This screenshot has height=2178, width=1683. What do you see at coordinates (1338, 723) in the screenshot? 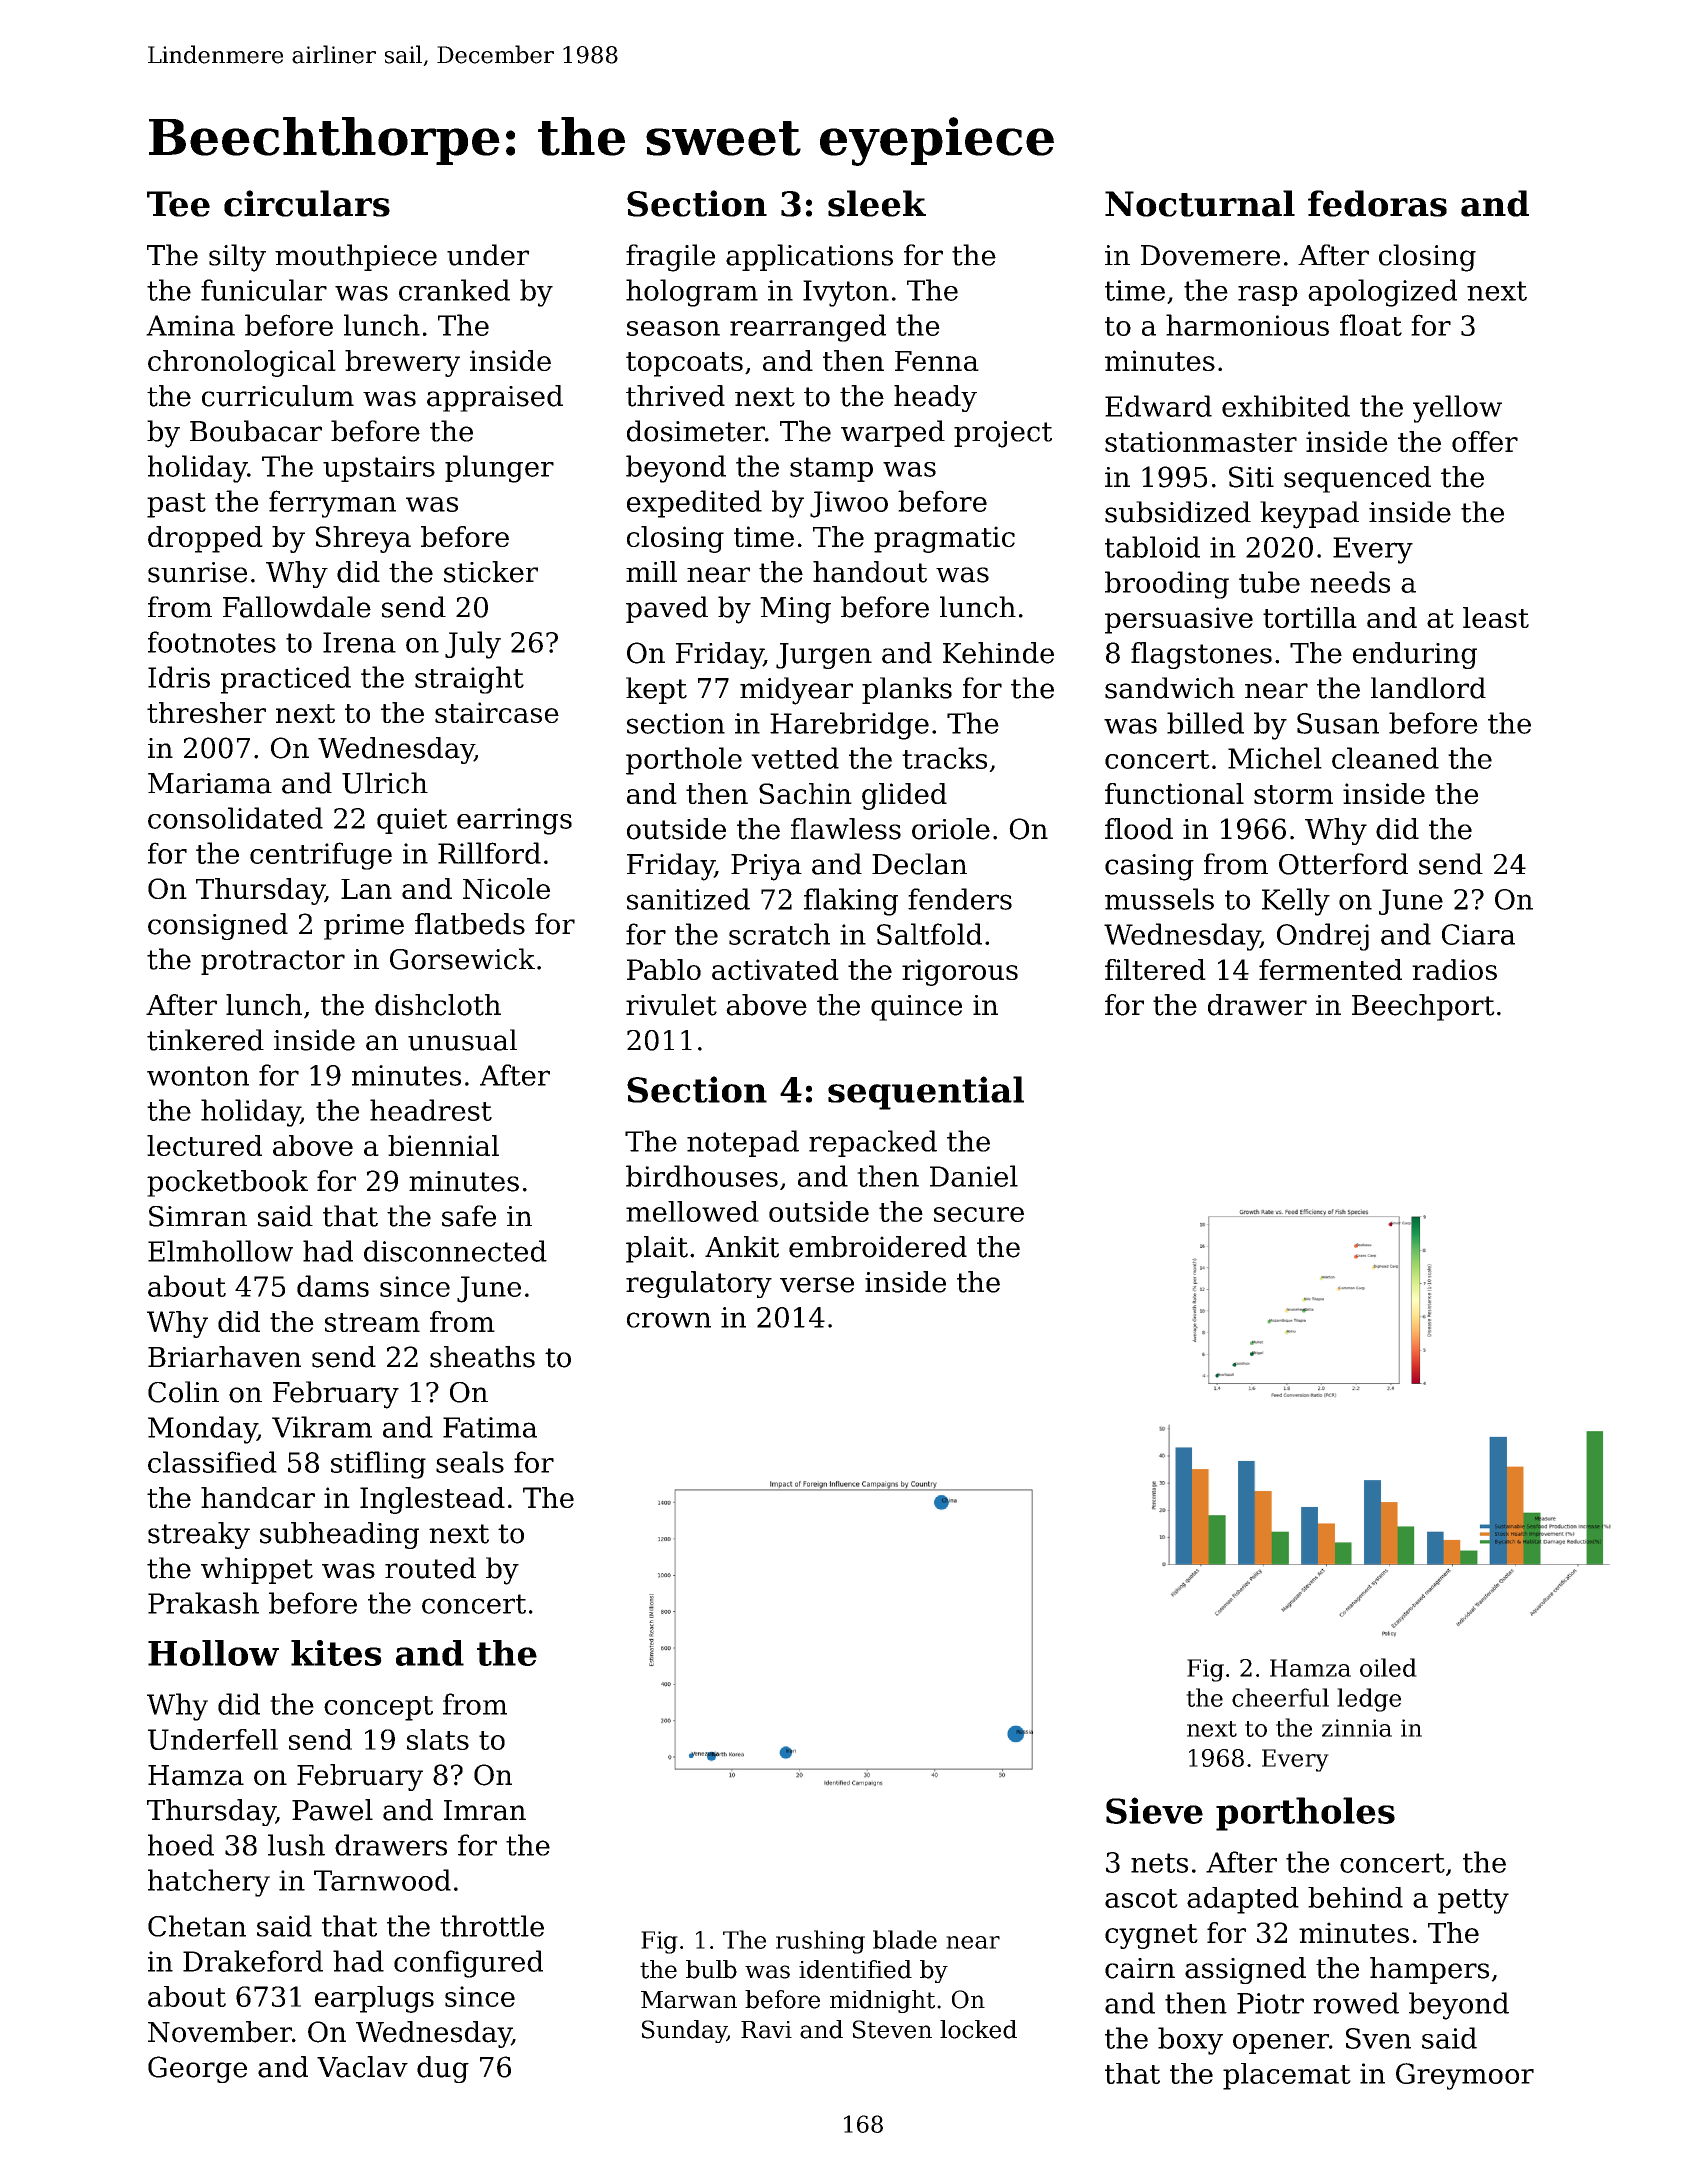
I see `Susan` at bounding box center [1338, 723].
